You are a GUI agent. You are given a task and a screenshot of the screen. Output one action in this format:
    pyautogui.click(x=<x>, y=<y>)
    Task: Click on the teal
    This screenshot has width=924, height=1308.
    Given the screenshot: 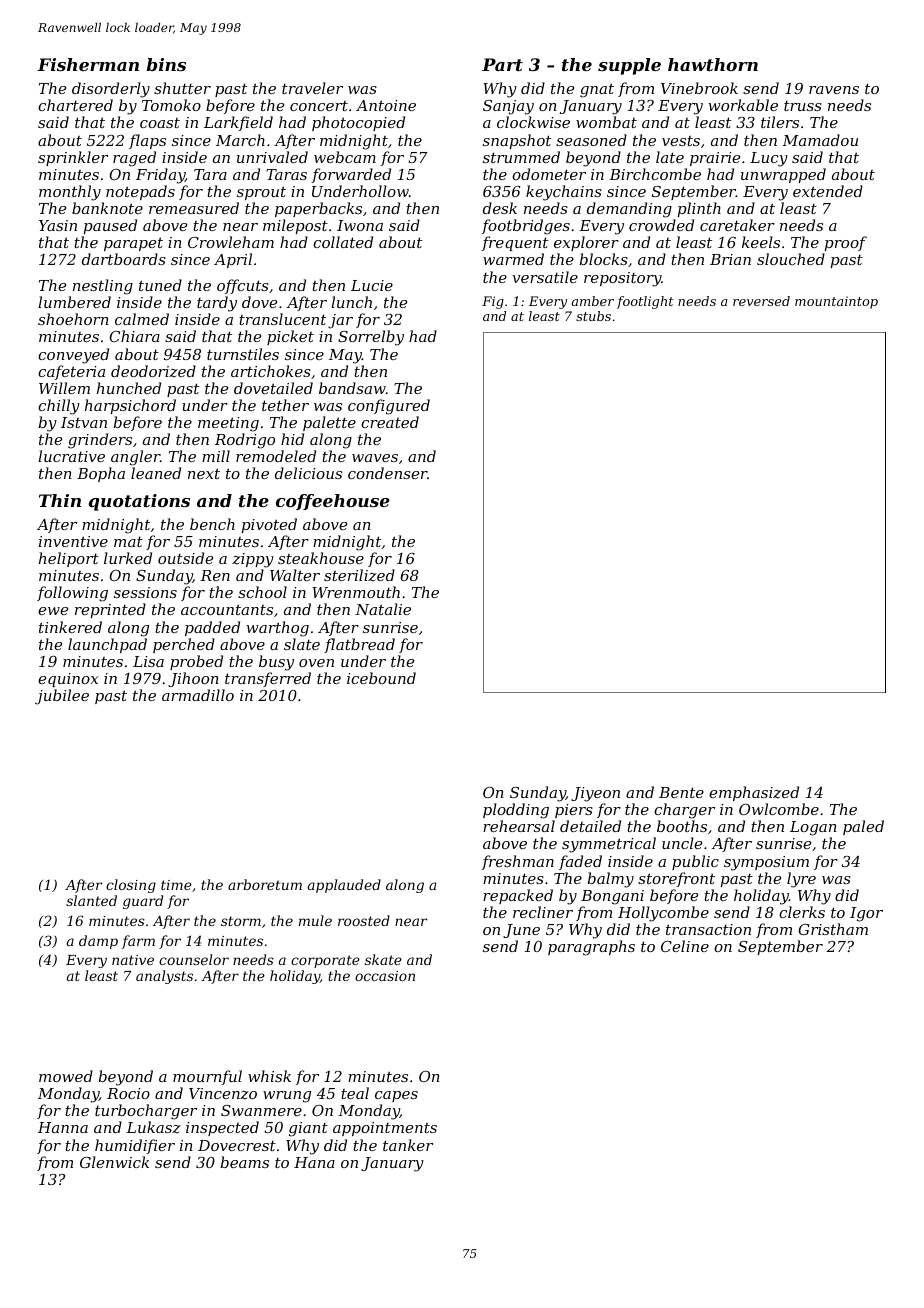 What is the action you would take?
    pyautogui.click(x=355, y=1093)
